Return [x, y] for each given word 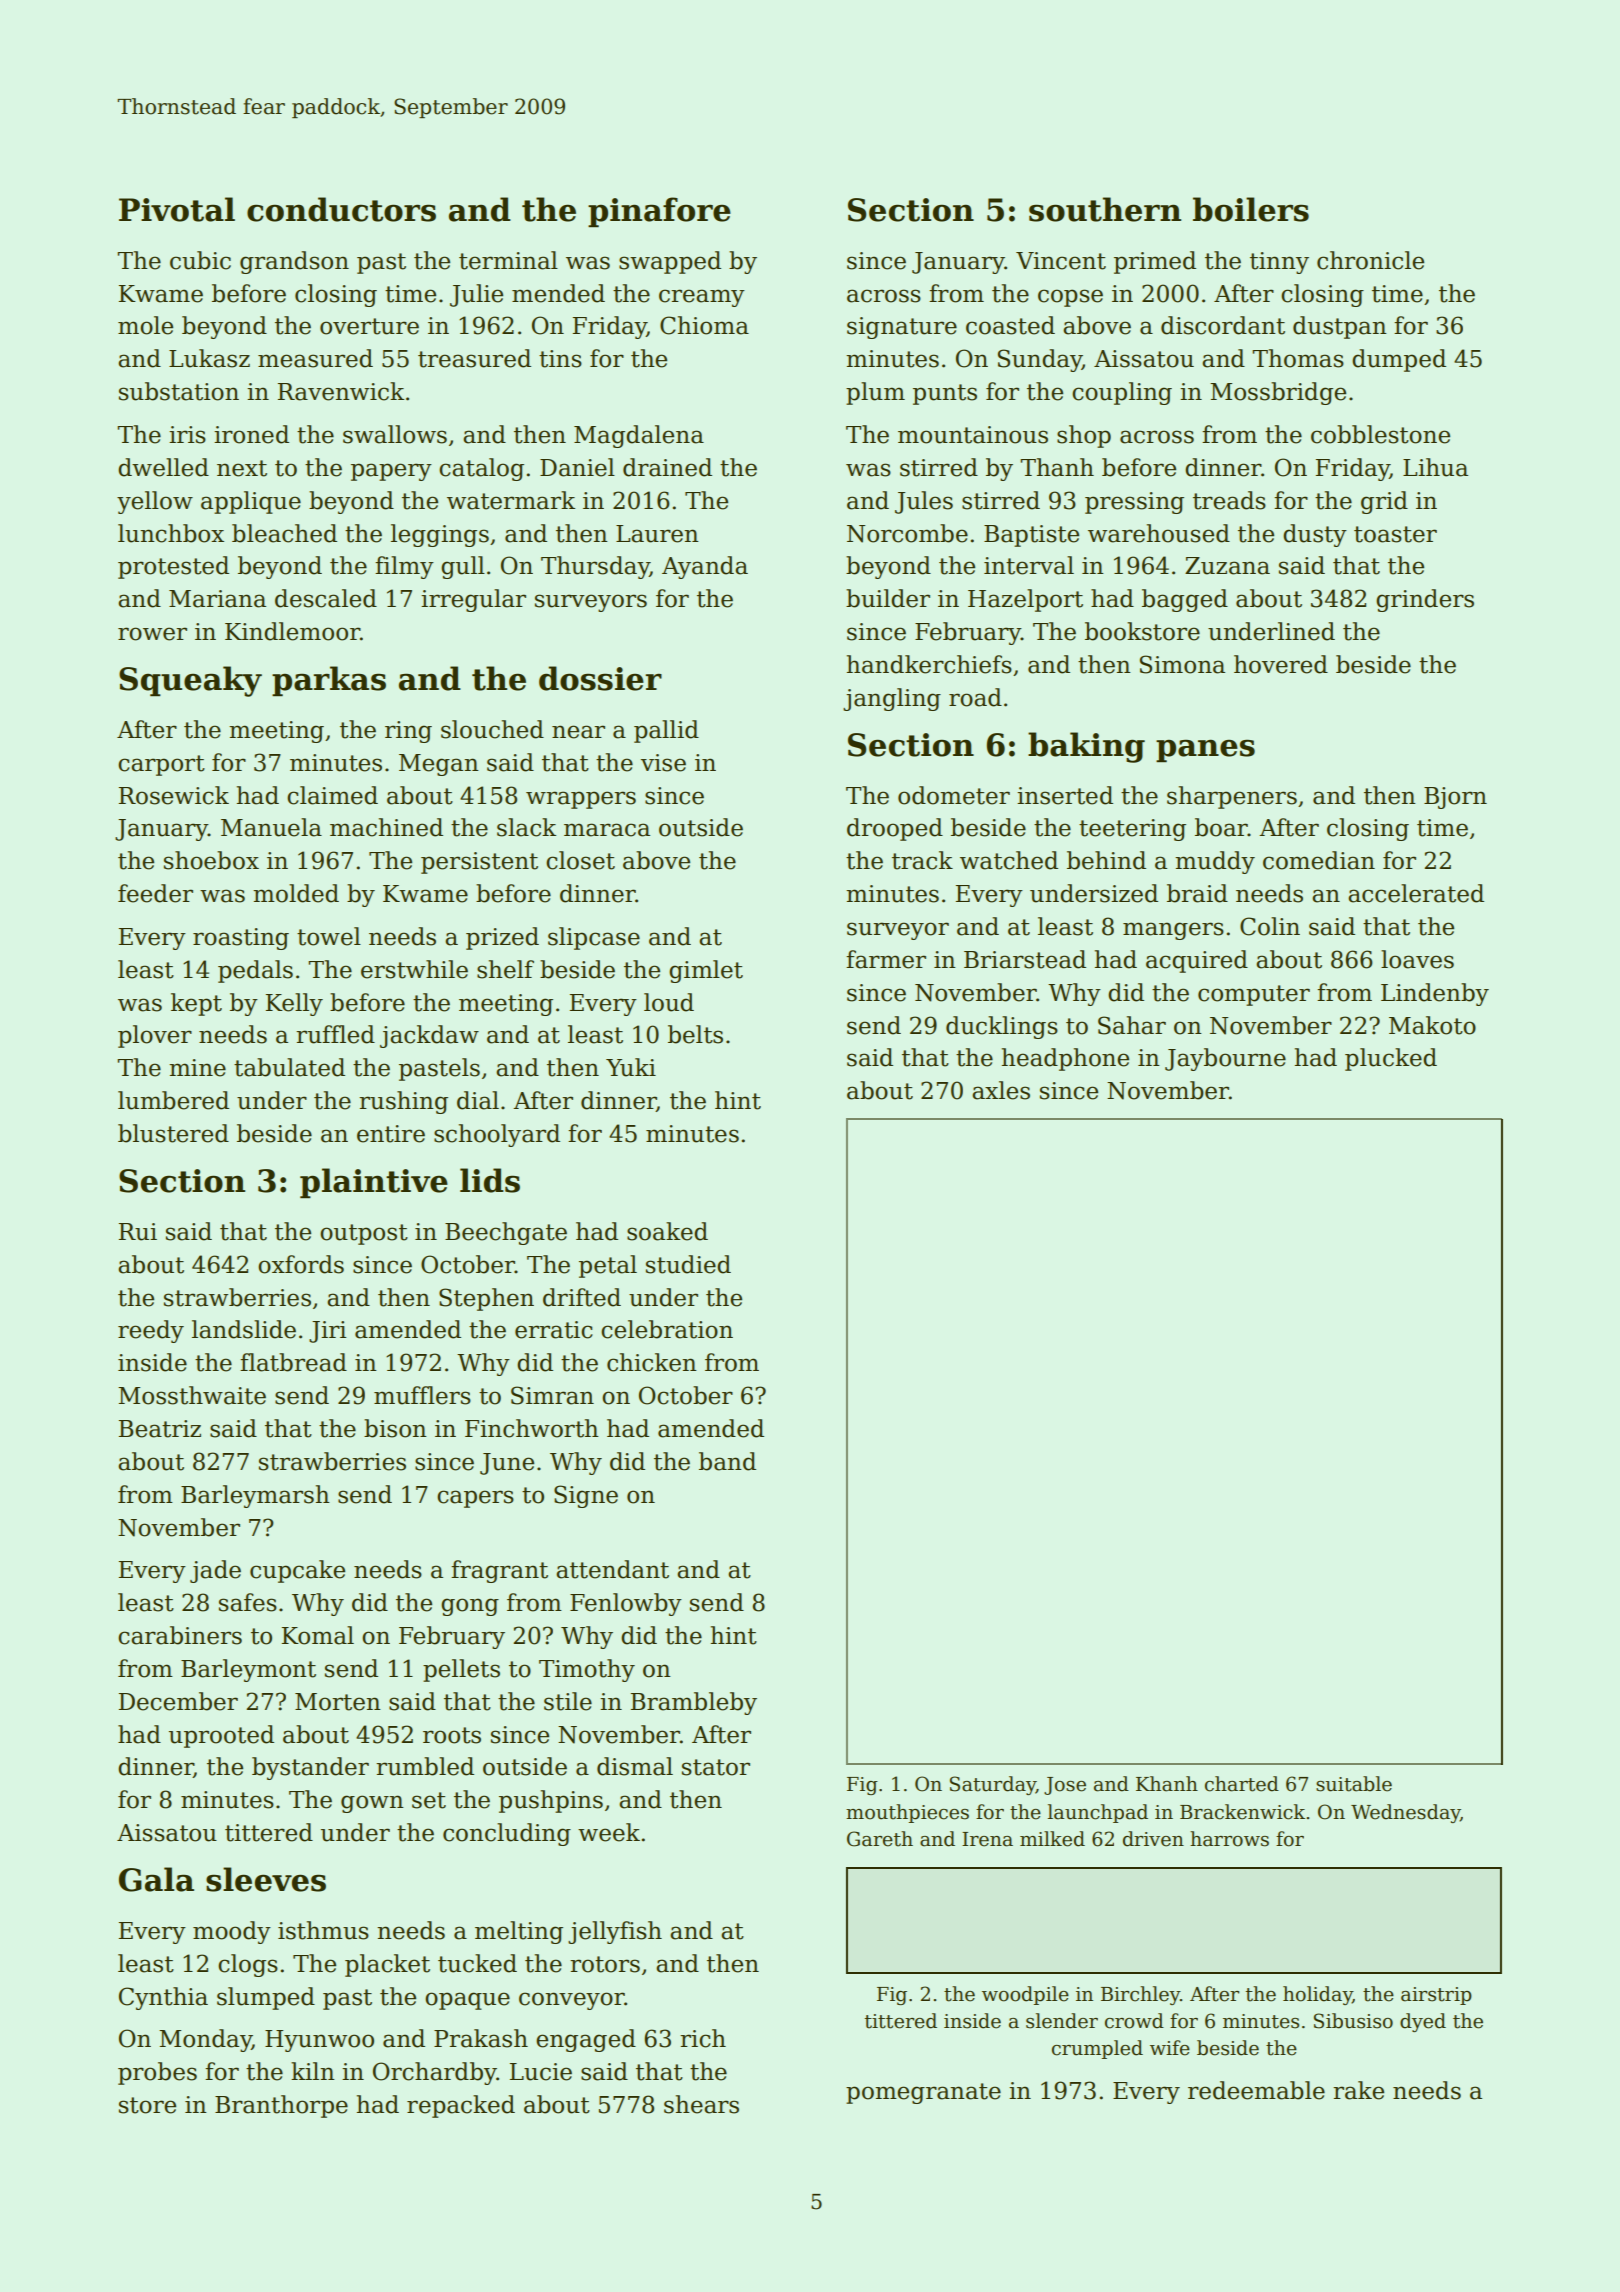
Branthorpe [281, 2106]
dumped [1399, 360]
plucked [1391, 1059]
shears [701, 2104]
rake [1358, 2090]
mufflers [422, 1395]
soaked [667, 1231]
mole [145, 325]
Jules [924, 502]
